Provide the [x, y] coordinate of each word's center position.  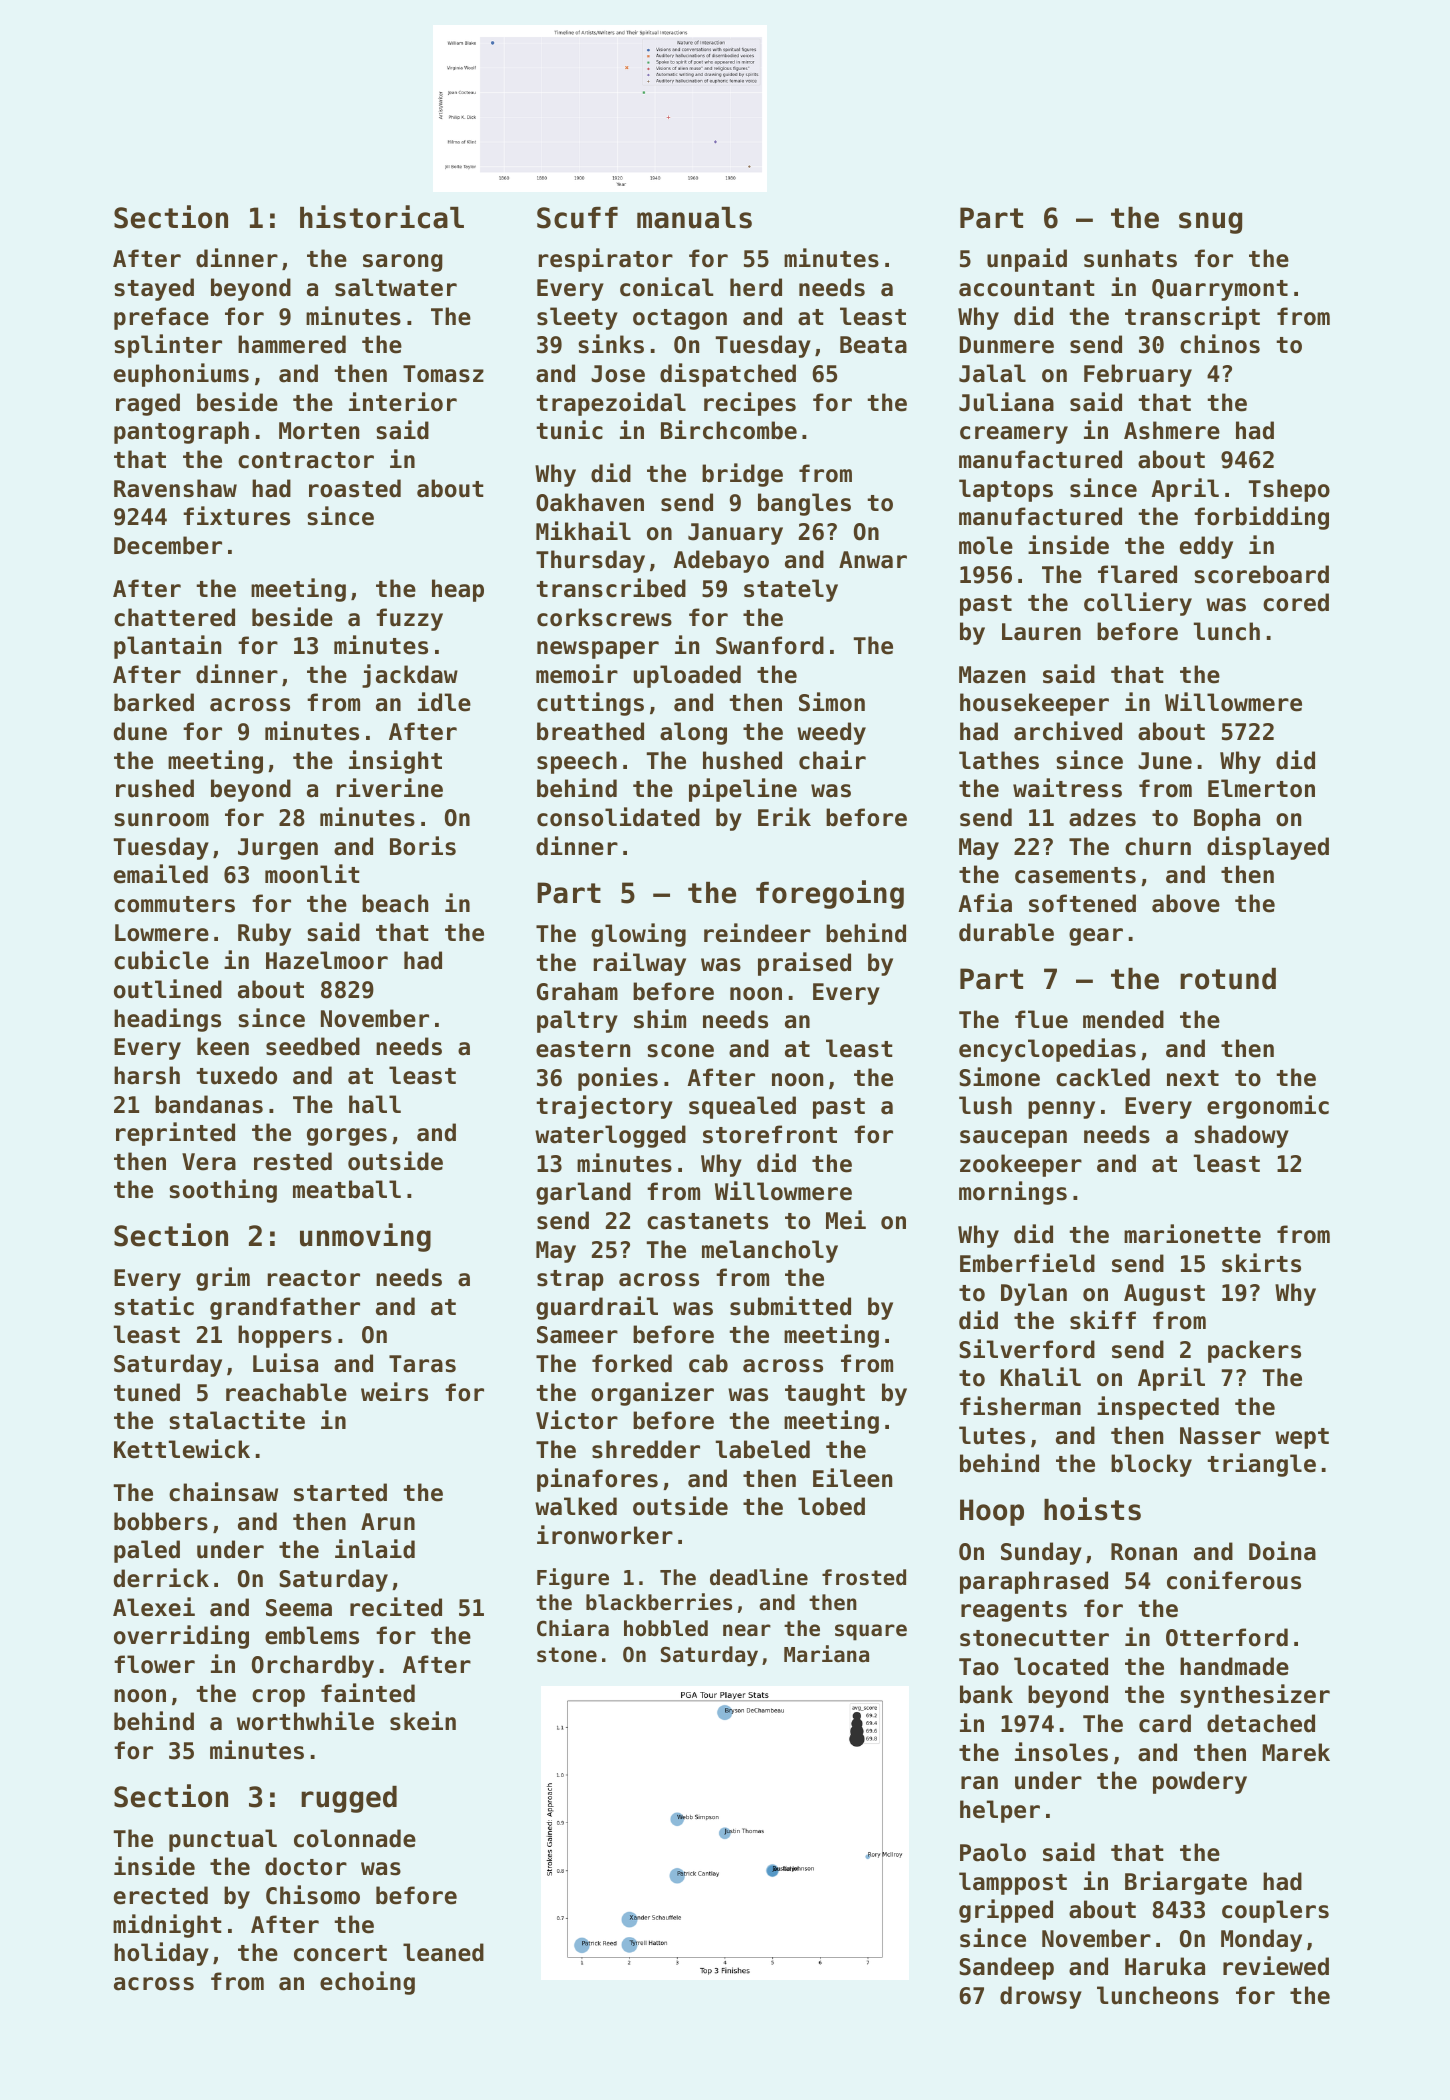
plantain [167, 647]
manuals [694, 218]
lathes [999, 760]
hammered [292, 344]
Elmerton [1261, 788]
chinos [1220, 344]
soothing [223, 1191]
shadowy [1241, 1136]
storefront [770, 1134]
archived [1068, 731]
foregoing [830, 894]
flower [154, 1664]
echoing [367, 1983]
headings [167, 1020]
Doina [1282, 1551]
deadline [759, 1577]
